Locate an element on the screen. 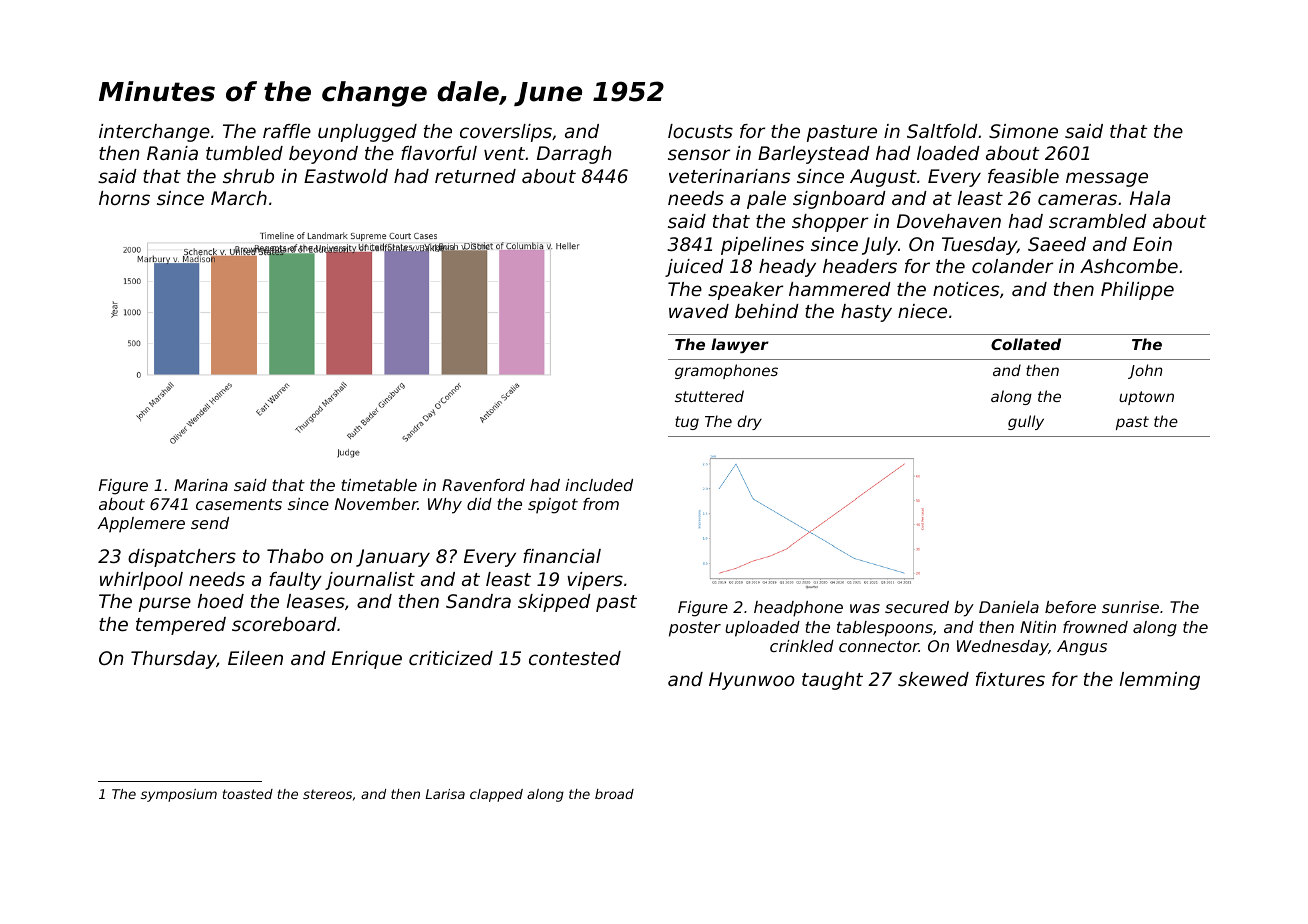 The width and height of the screenshot is (1308, 924). symposium is located at coordinates (179, 795).
